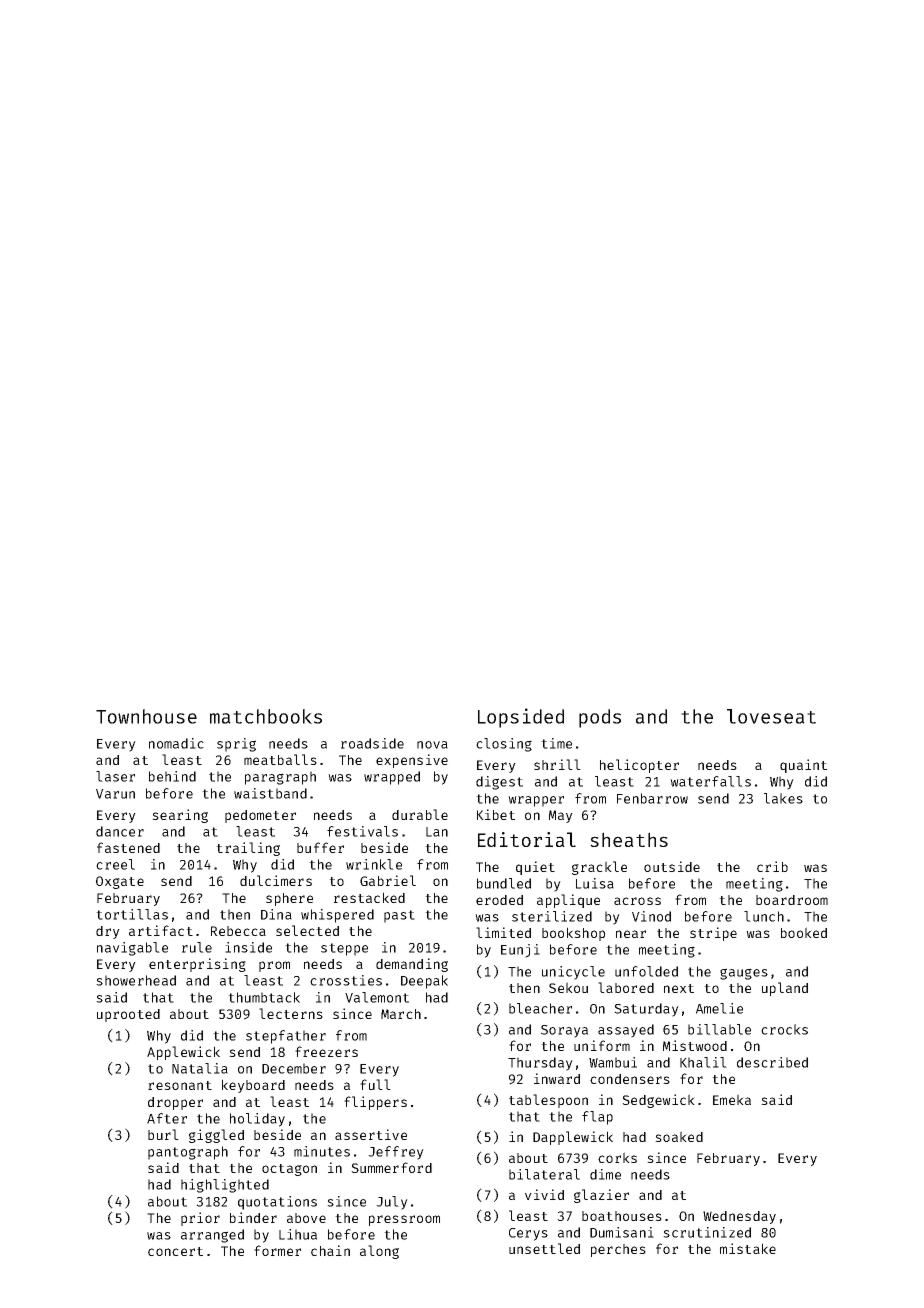 The height and width of the screenshot is (1308, 924). I want to click on March, so click(401, 1014).
